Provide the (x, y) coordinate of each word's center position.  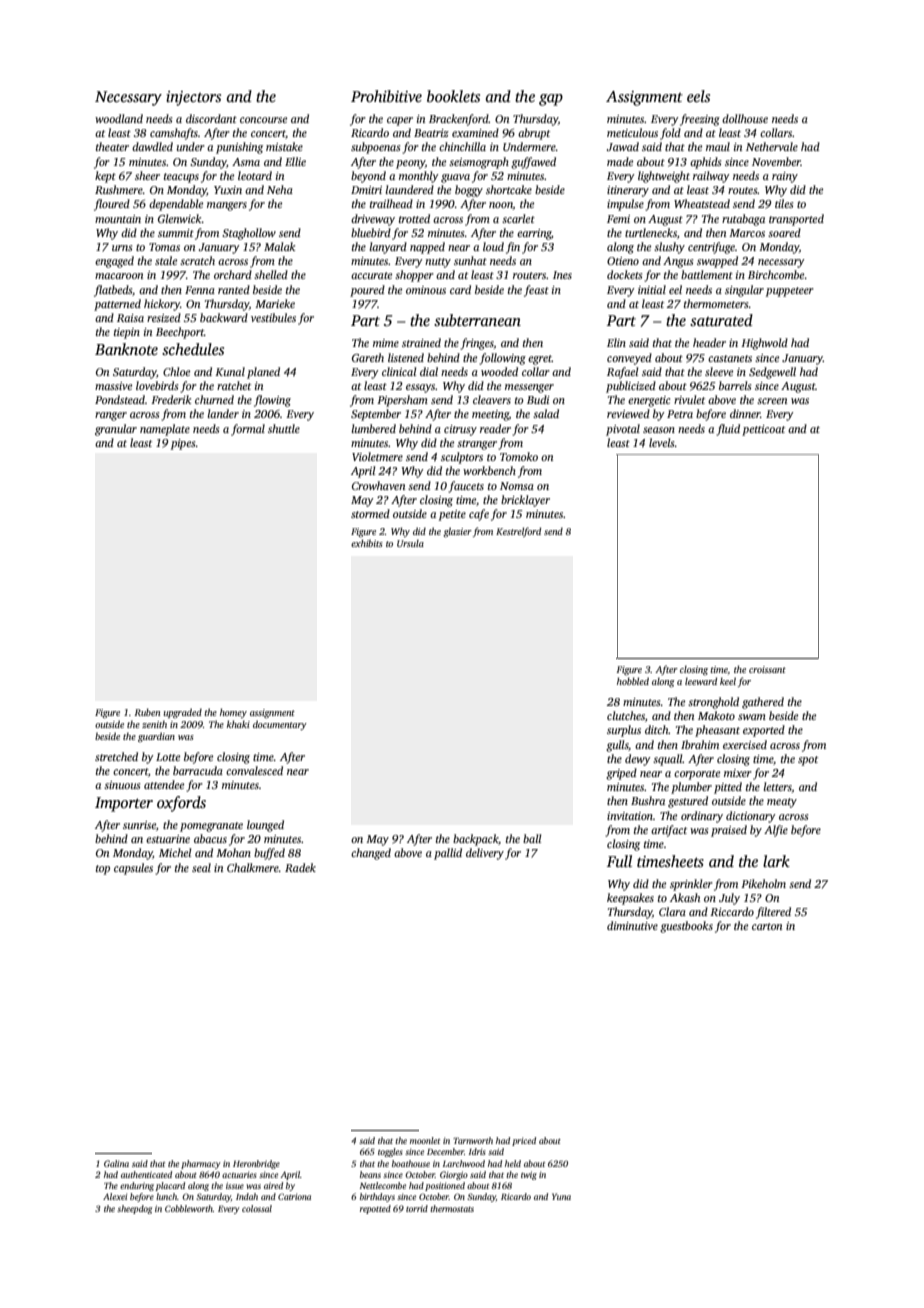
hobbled (633, 681)
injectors (193, 98)
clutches (626, 715)
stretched (116, 756)
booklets (453, 96)
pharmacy (200, 1164)
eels (698, 96)
